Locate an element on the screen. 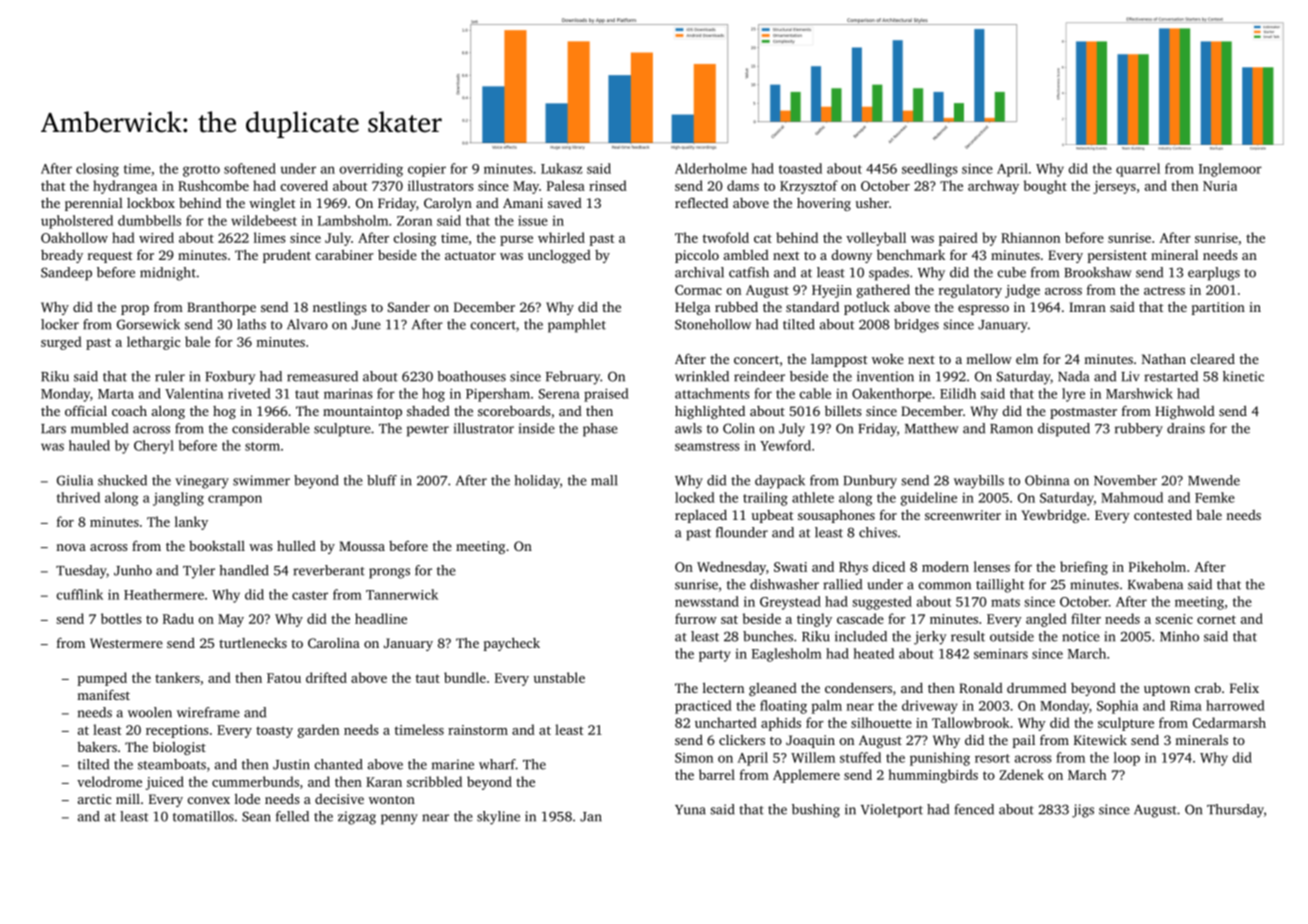 This screenshot has height=924, width=1308. Branthorpe is located at coordinates (221, 308).
